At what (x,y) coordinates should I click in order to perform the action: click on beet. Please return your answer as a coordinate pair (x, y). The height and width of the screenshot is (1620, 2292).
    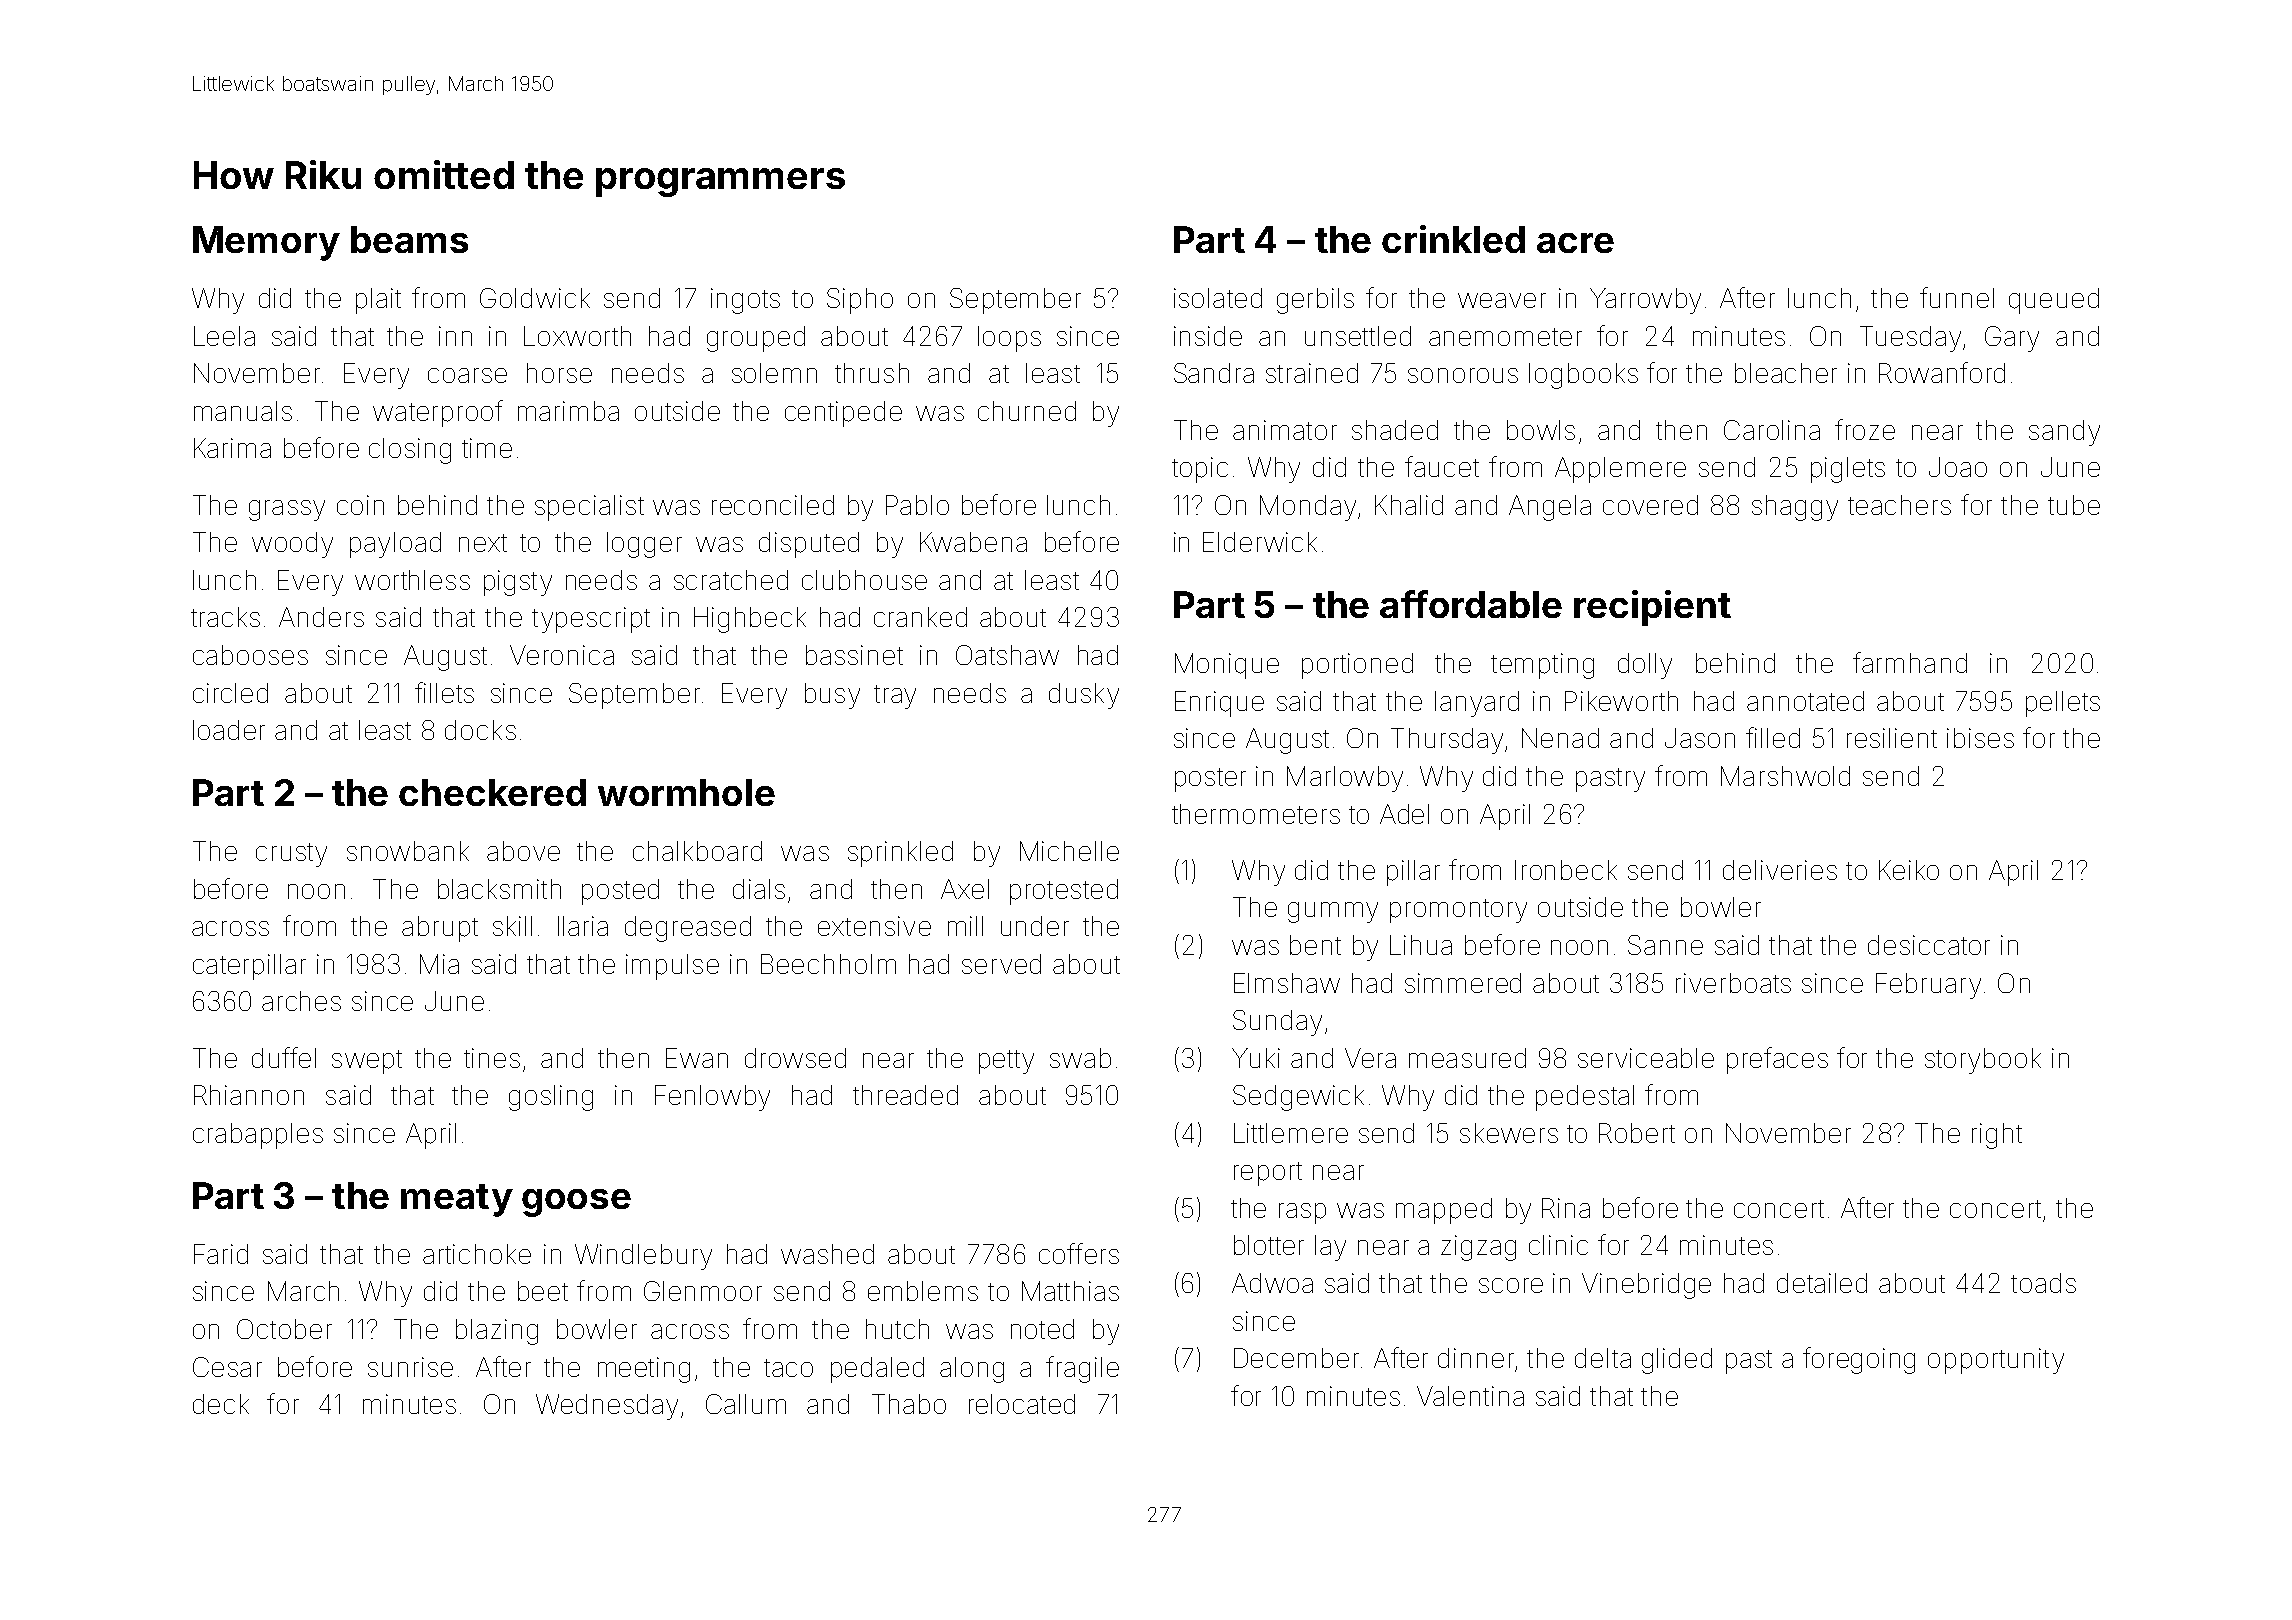
    Looking at the image, I should click on (543, 1291).
